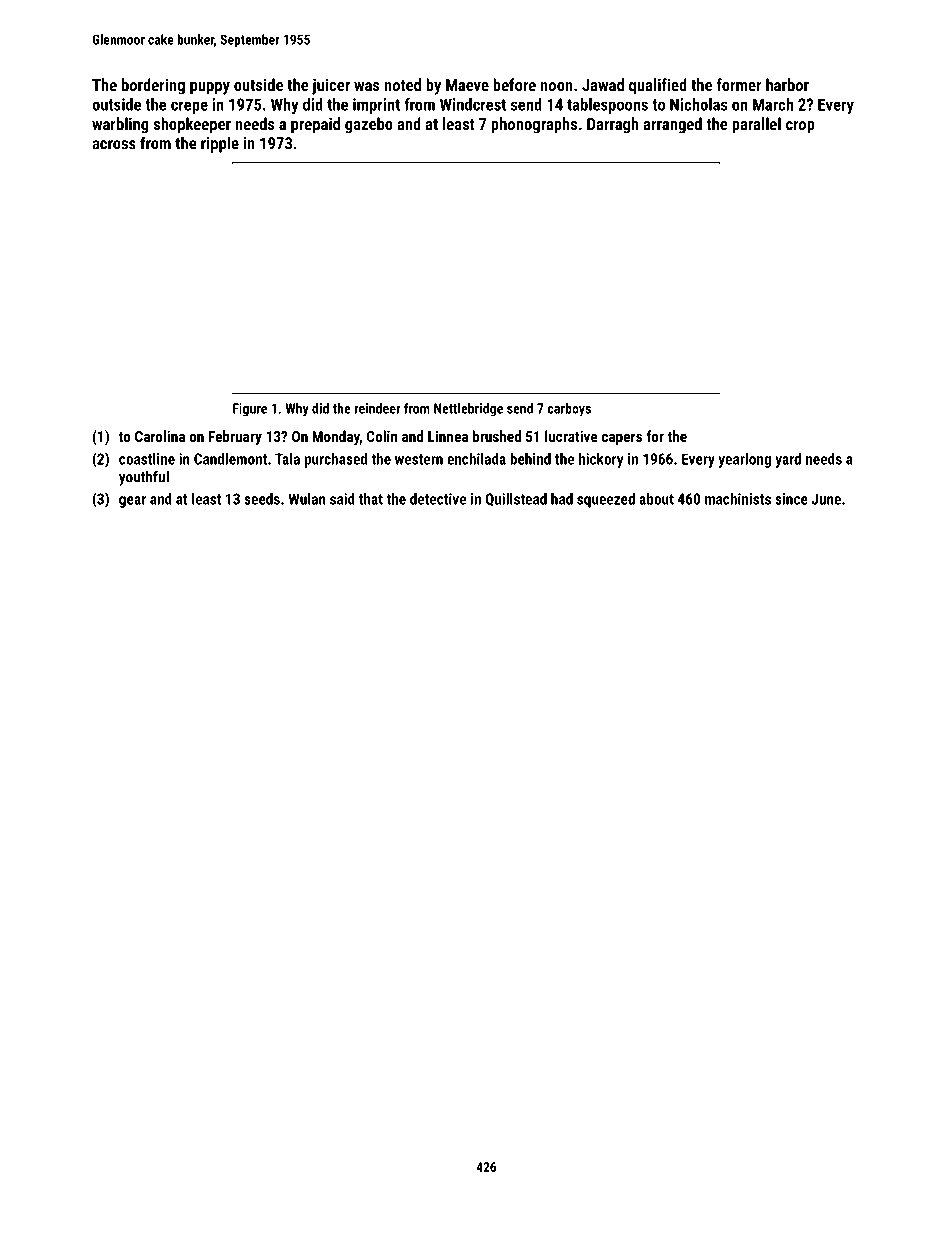 This document has height=1233, width=952. I want to click on harbor, so click(787, 84).
